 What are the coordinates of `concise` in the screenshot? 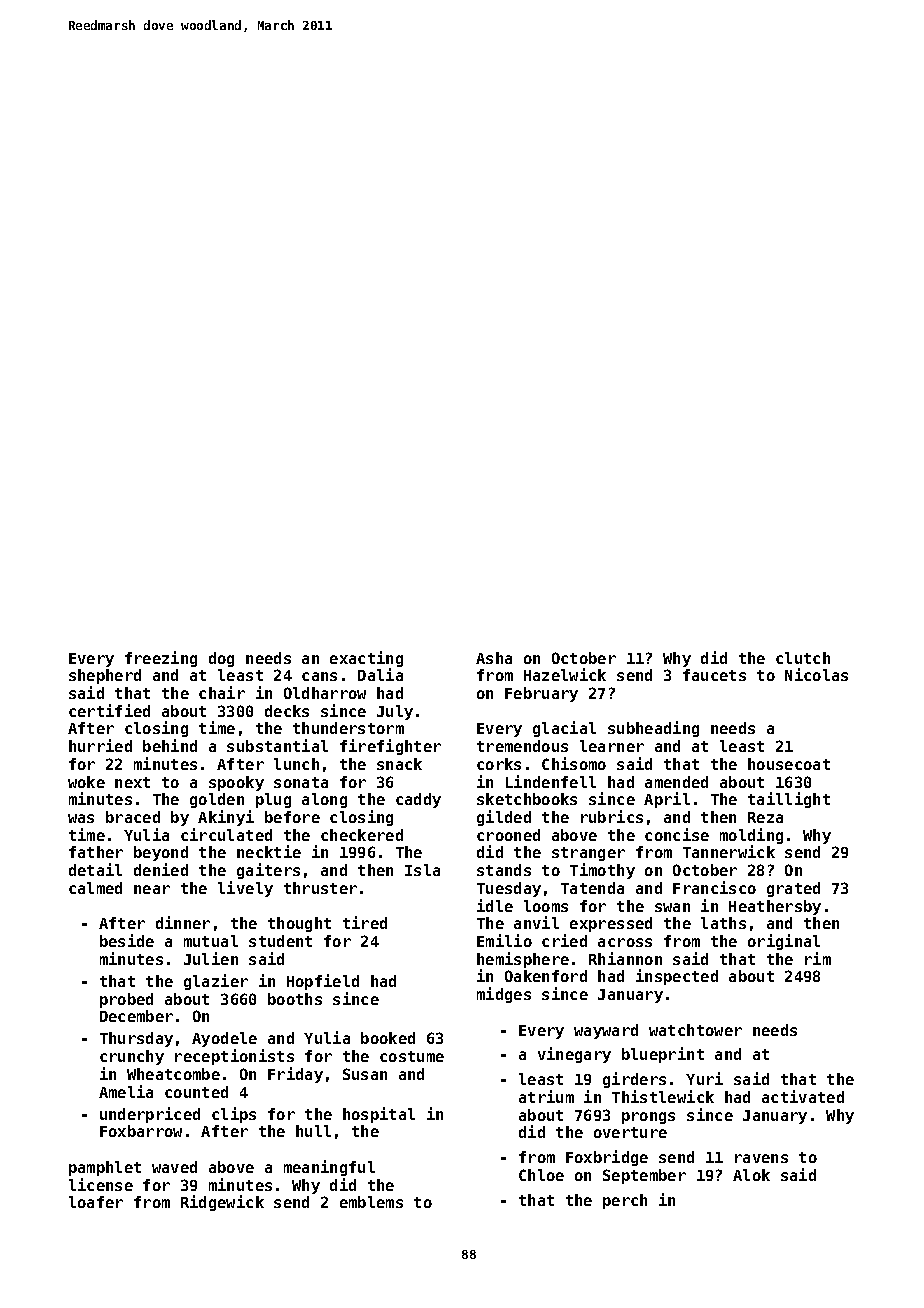 It's located at (677, 834).
